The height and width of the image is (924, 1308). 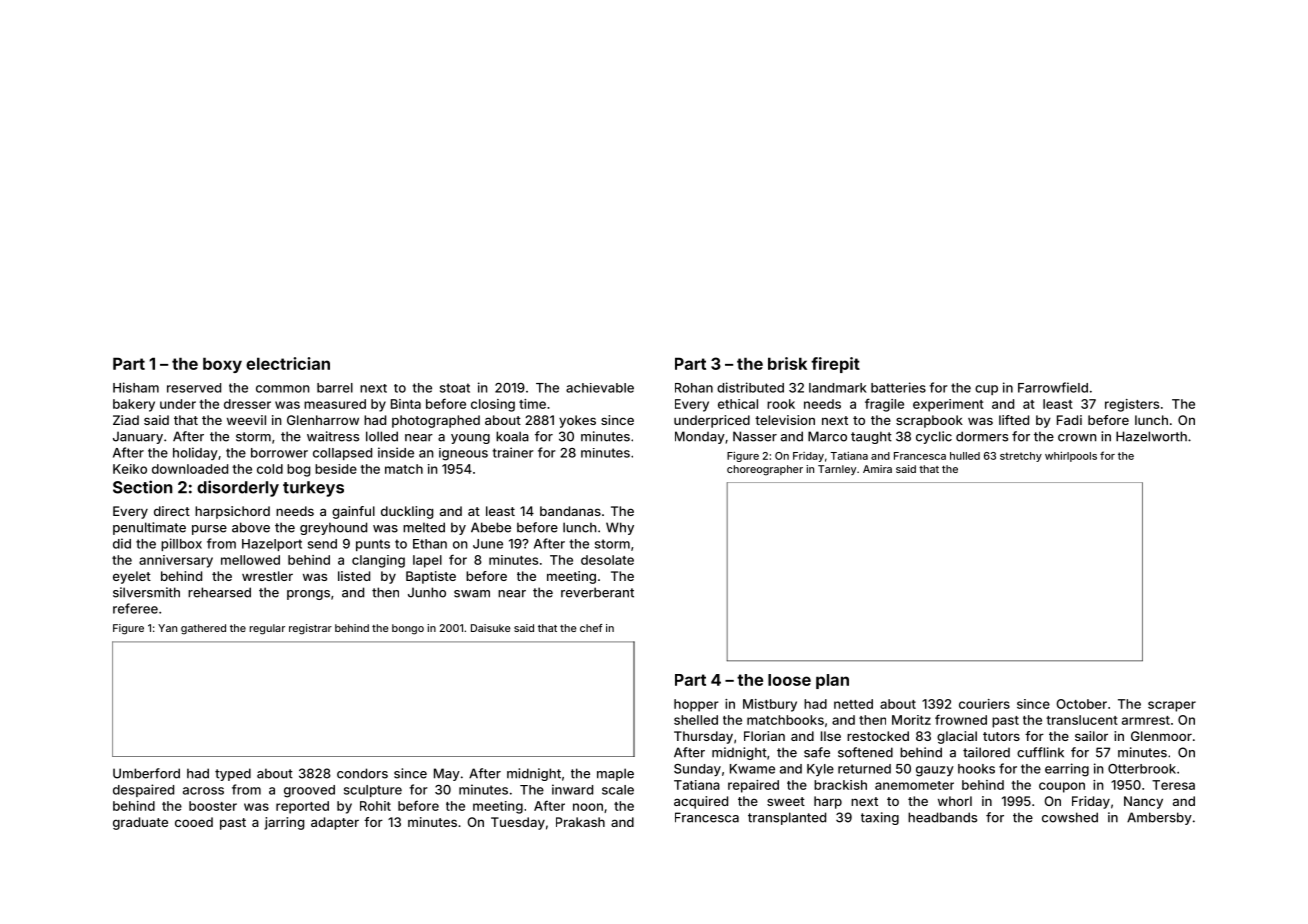 I want to click on Amira, so click(x=877, y=469).
